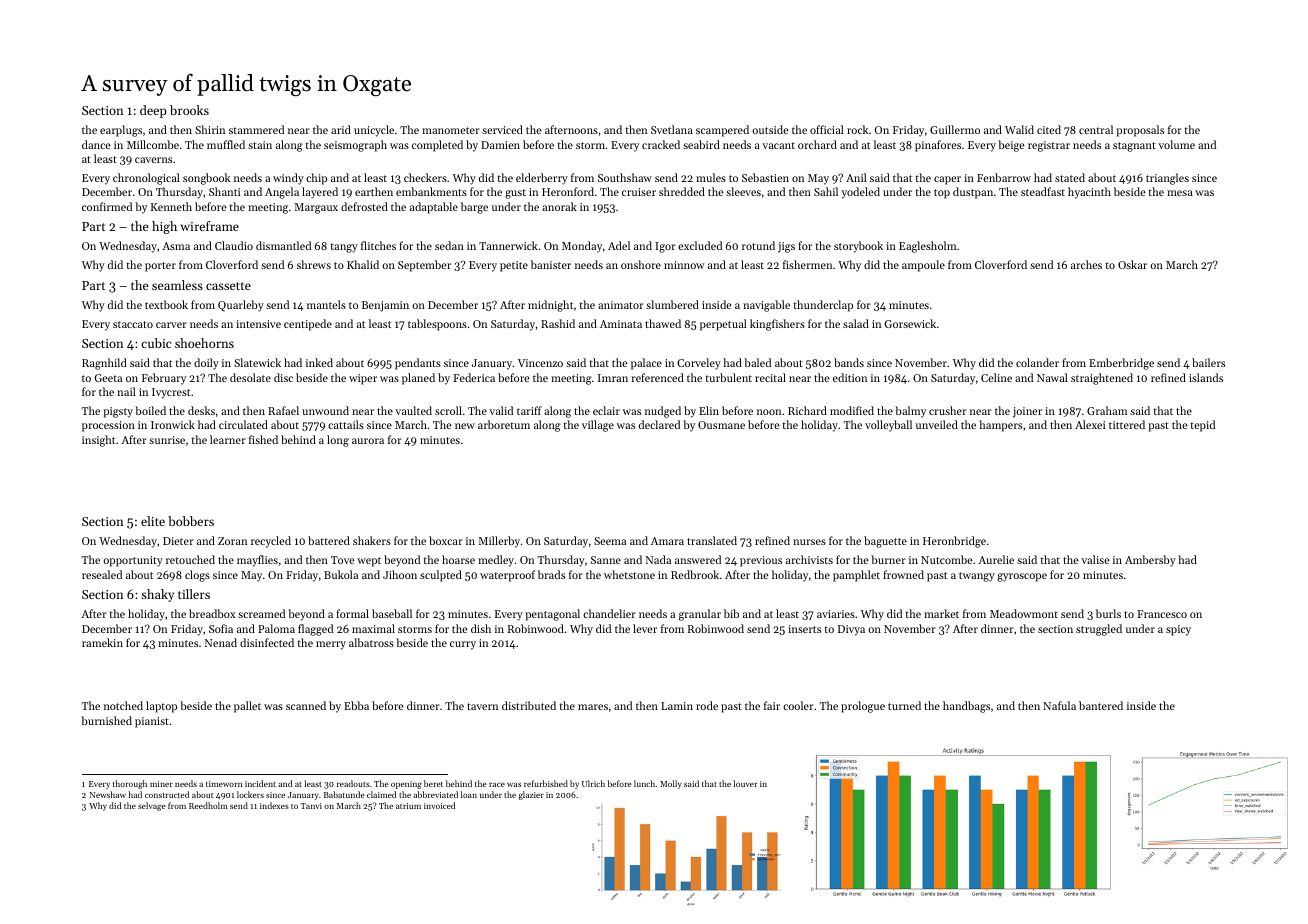 This screenshot has height=924, width=1308. Describe the element at coordinates (497, 785) in the screenshot. I see `race` at that location.
